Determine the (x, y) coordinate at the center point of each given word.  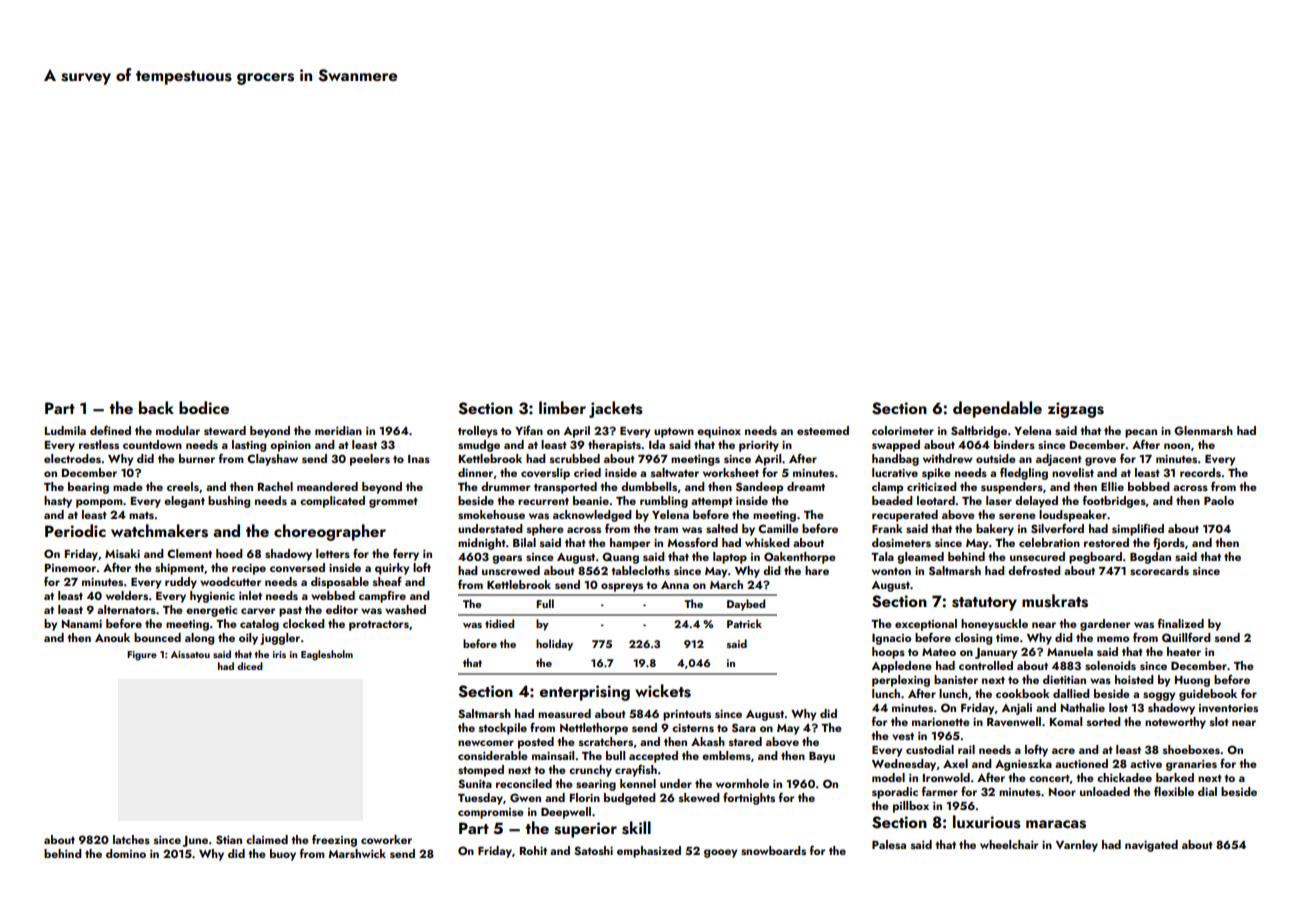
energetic (212, 611)
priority (759, 446)
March (726, 584)
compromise (491, 813)
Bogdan (1150, 558)
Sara (744, 727)
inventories (1228, 708)
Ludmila (65, 430)
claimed (267, 839)
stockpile (503, 729)
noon (1177, 446)
